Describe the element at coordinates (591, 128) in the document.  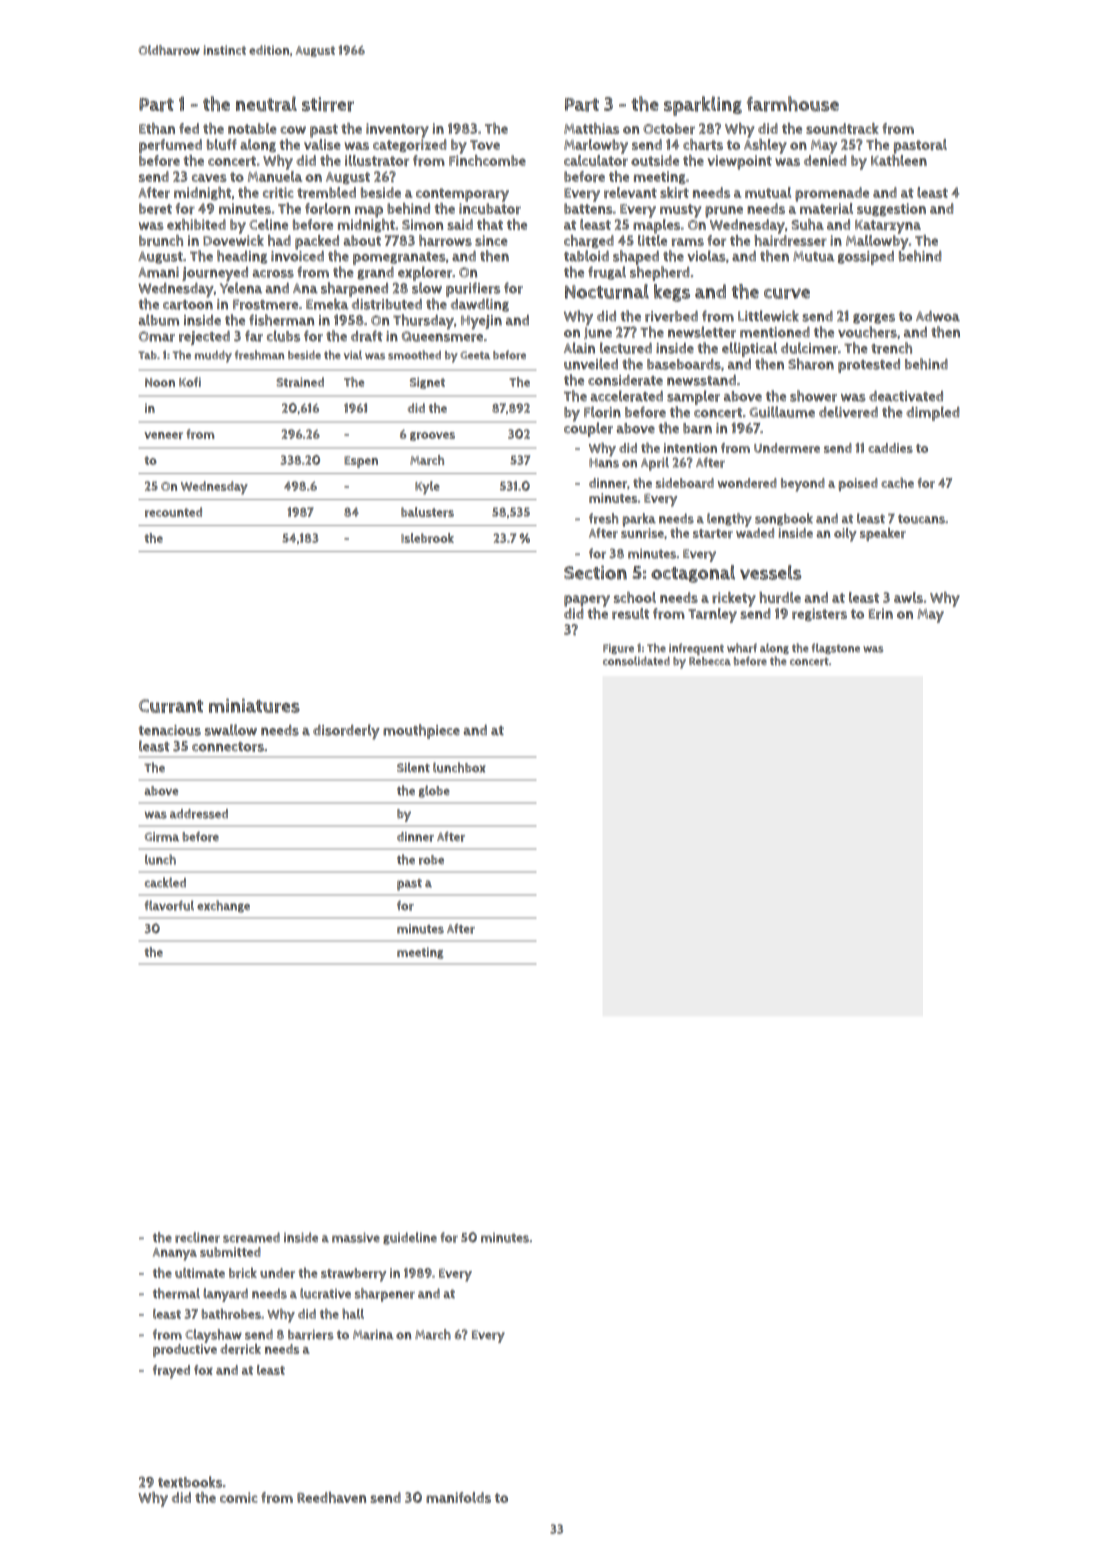
I see `Matthias` at that location.
